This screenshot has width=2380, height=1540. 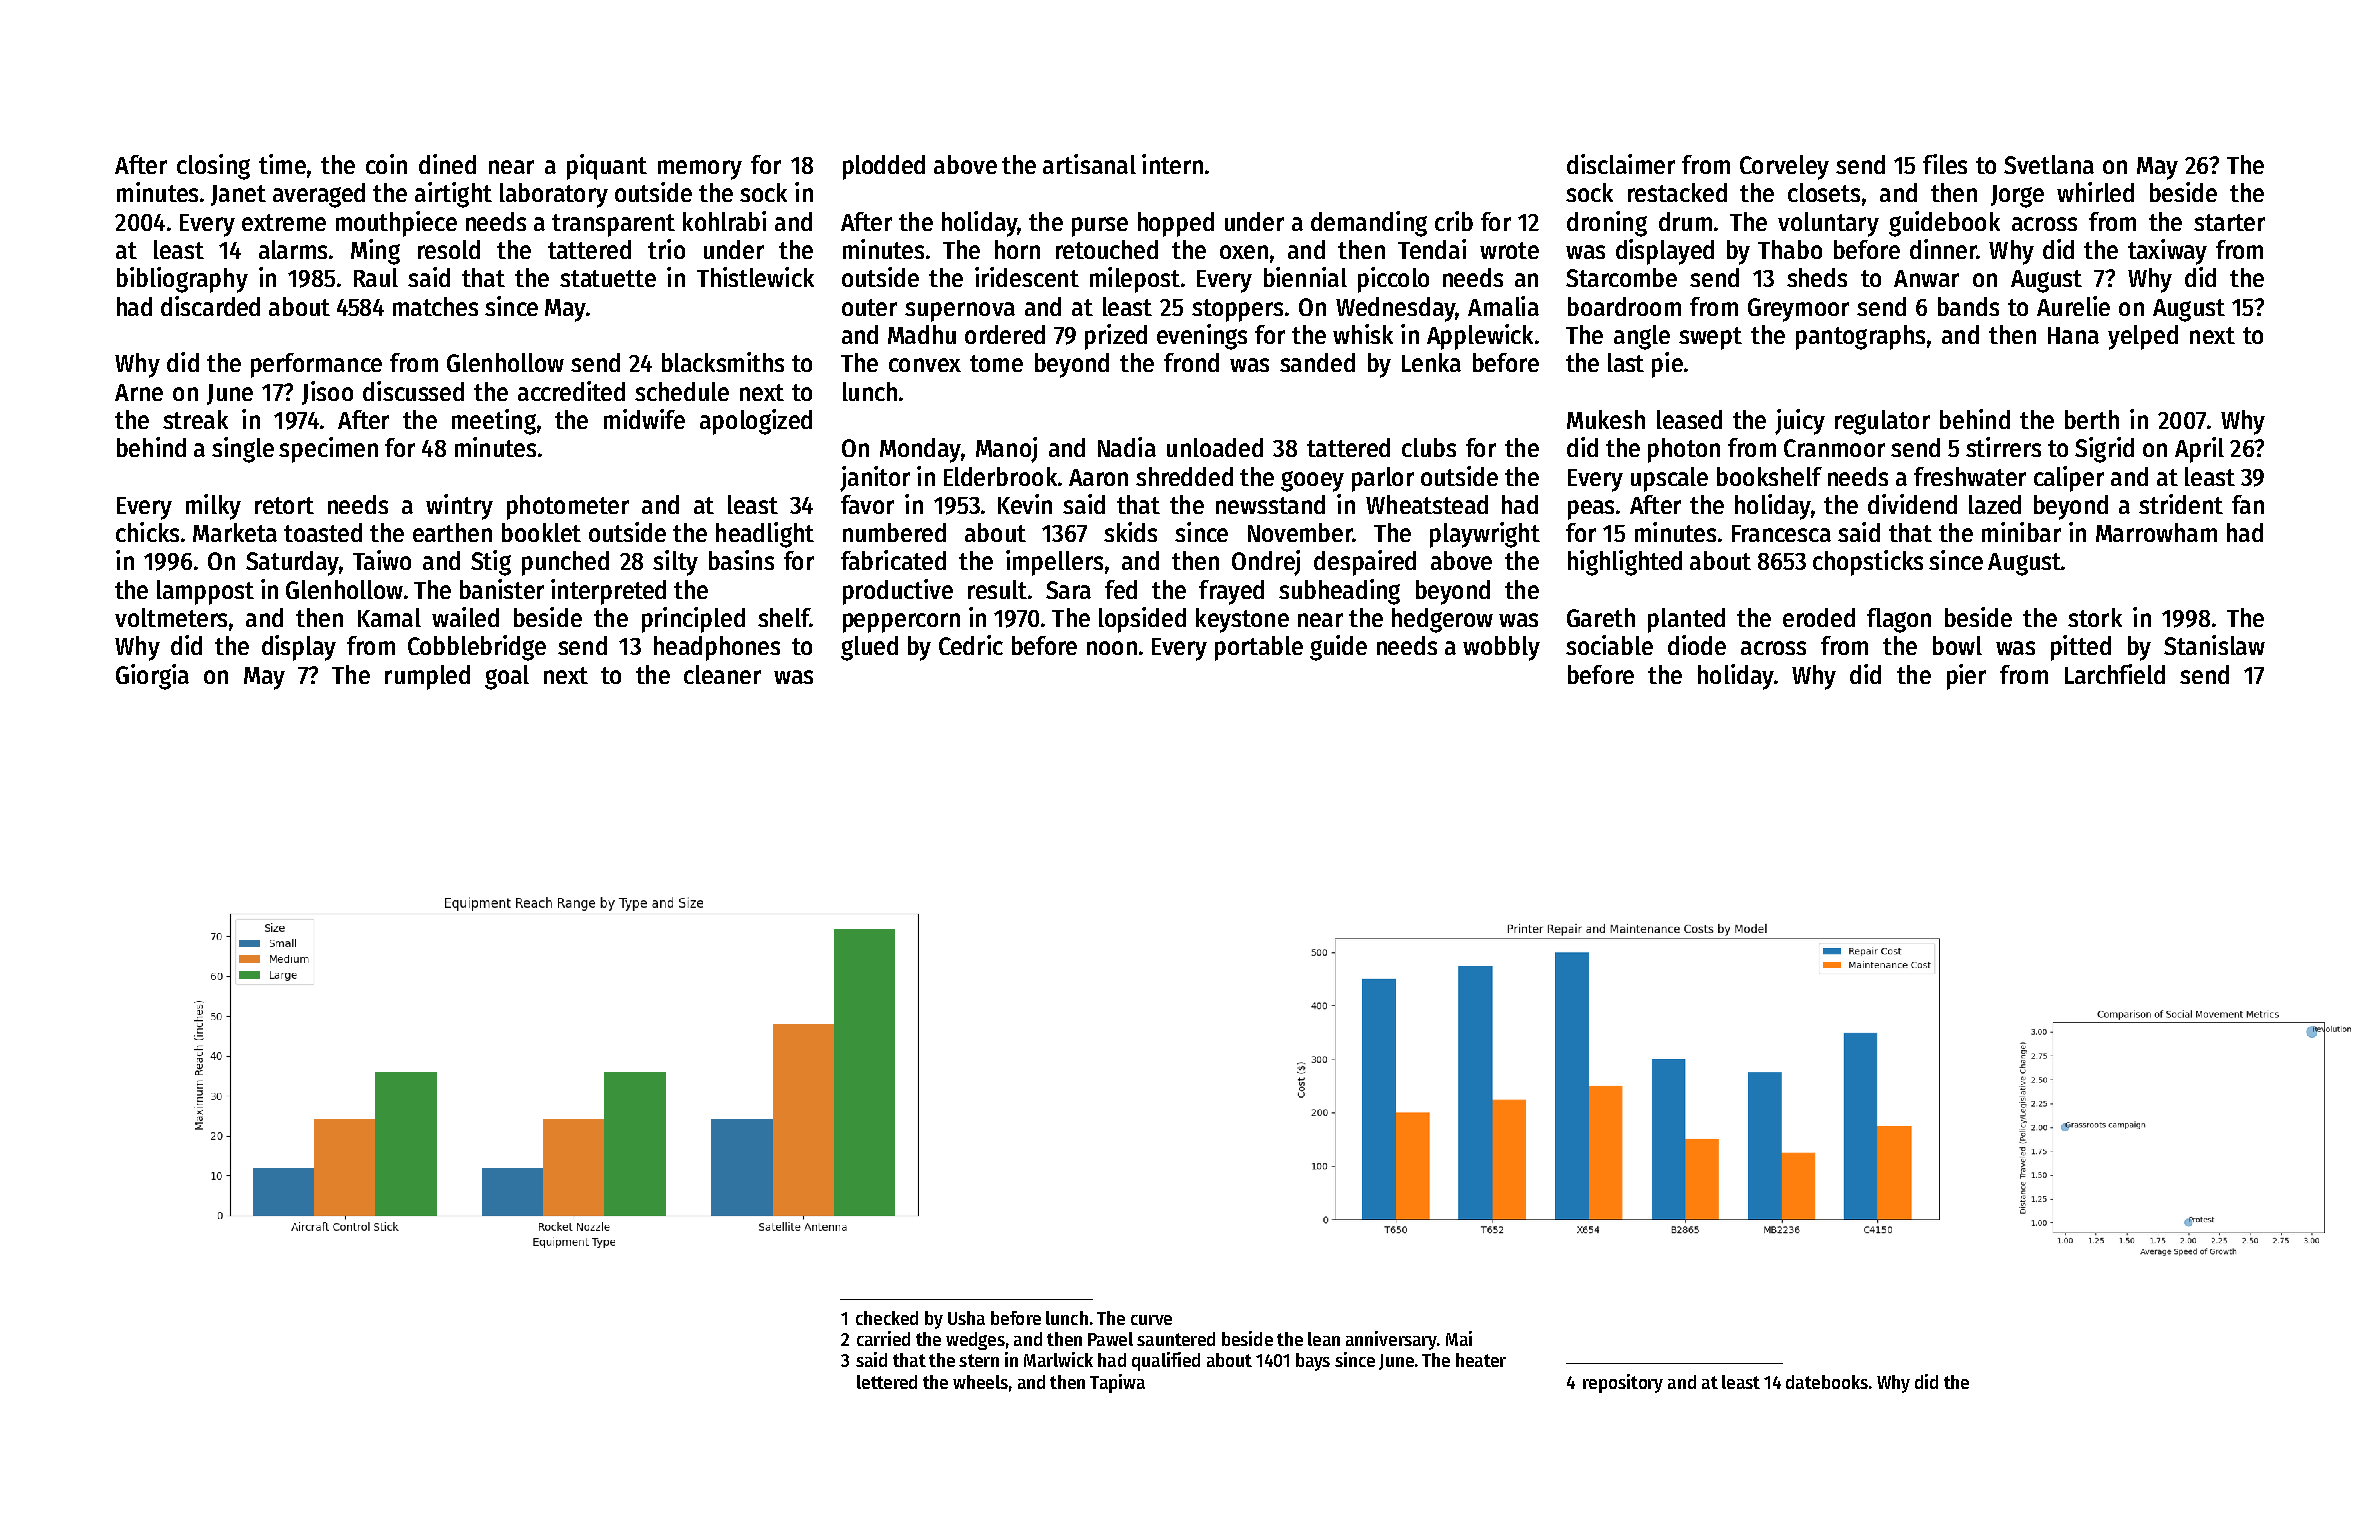 What do you see at coordinates (494, 422) in the screenshot?
I see `meeting` at bounding box center [494, 422].
